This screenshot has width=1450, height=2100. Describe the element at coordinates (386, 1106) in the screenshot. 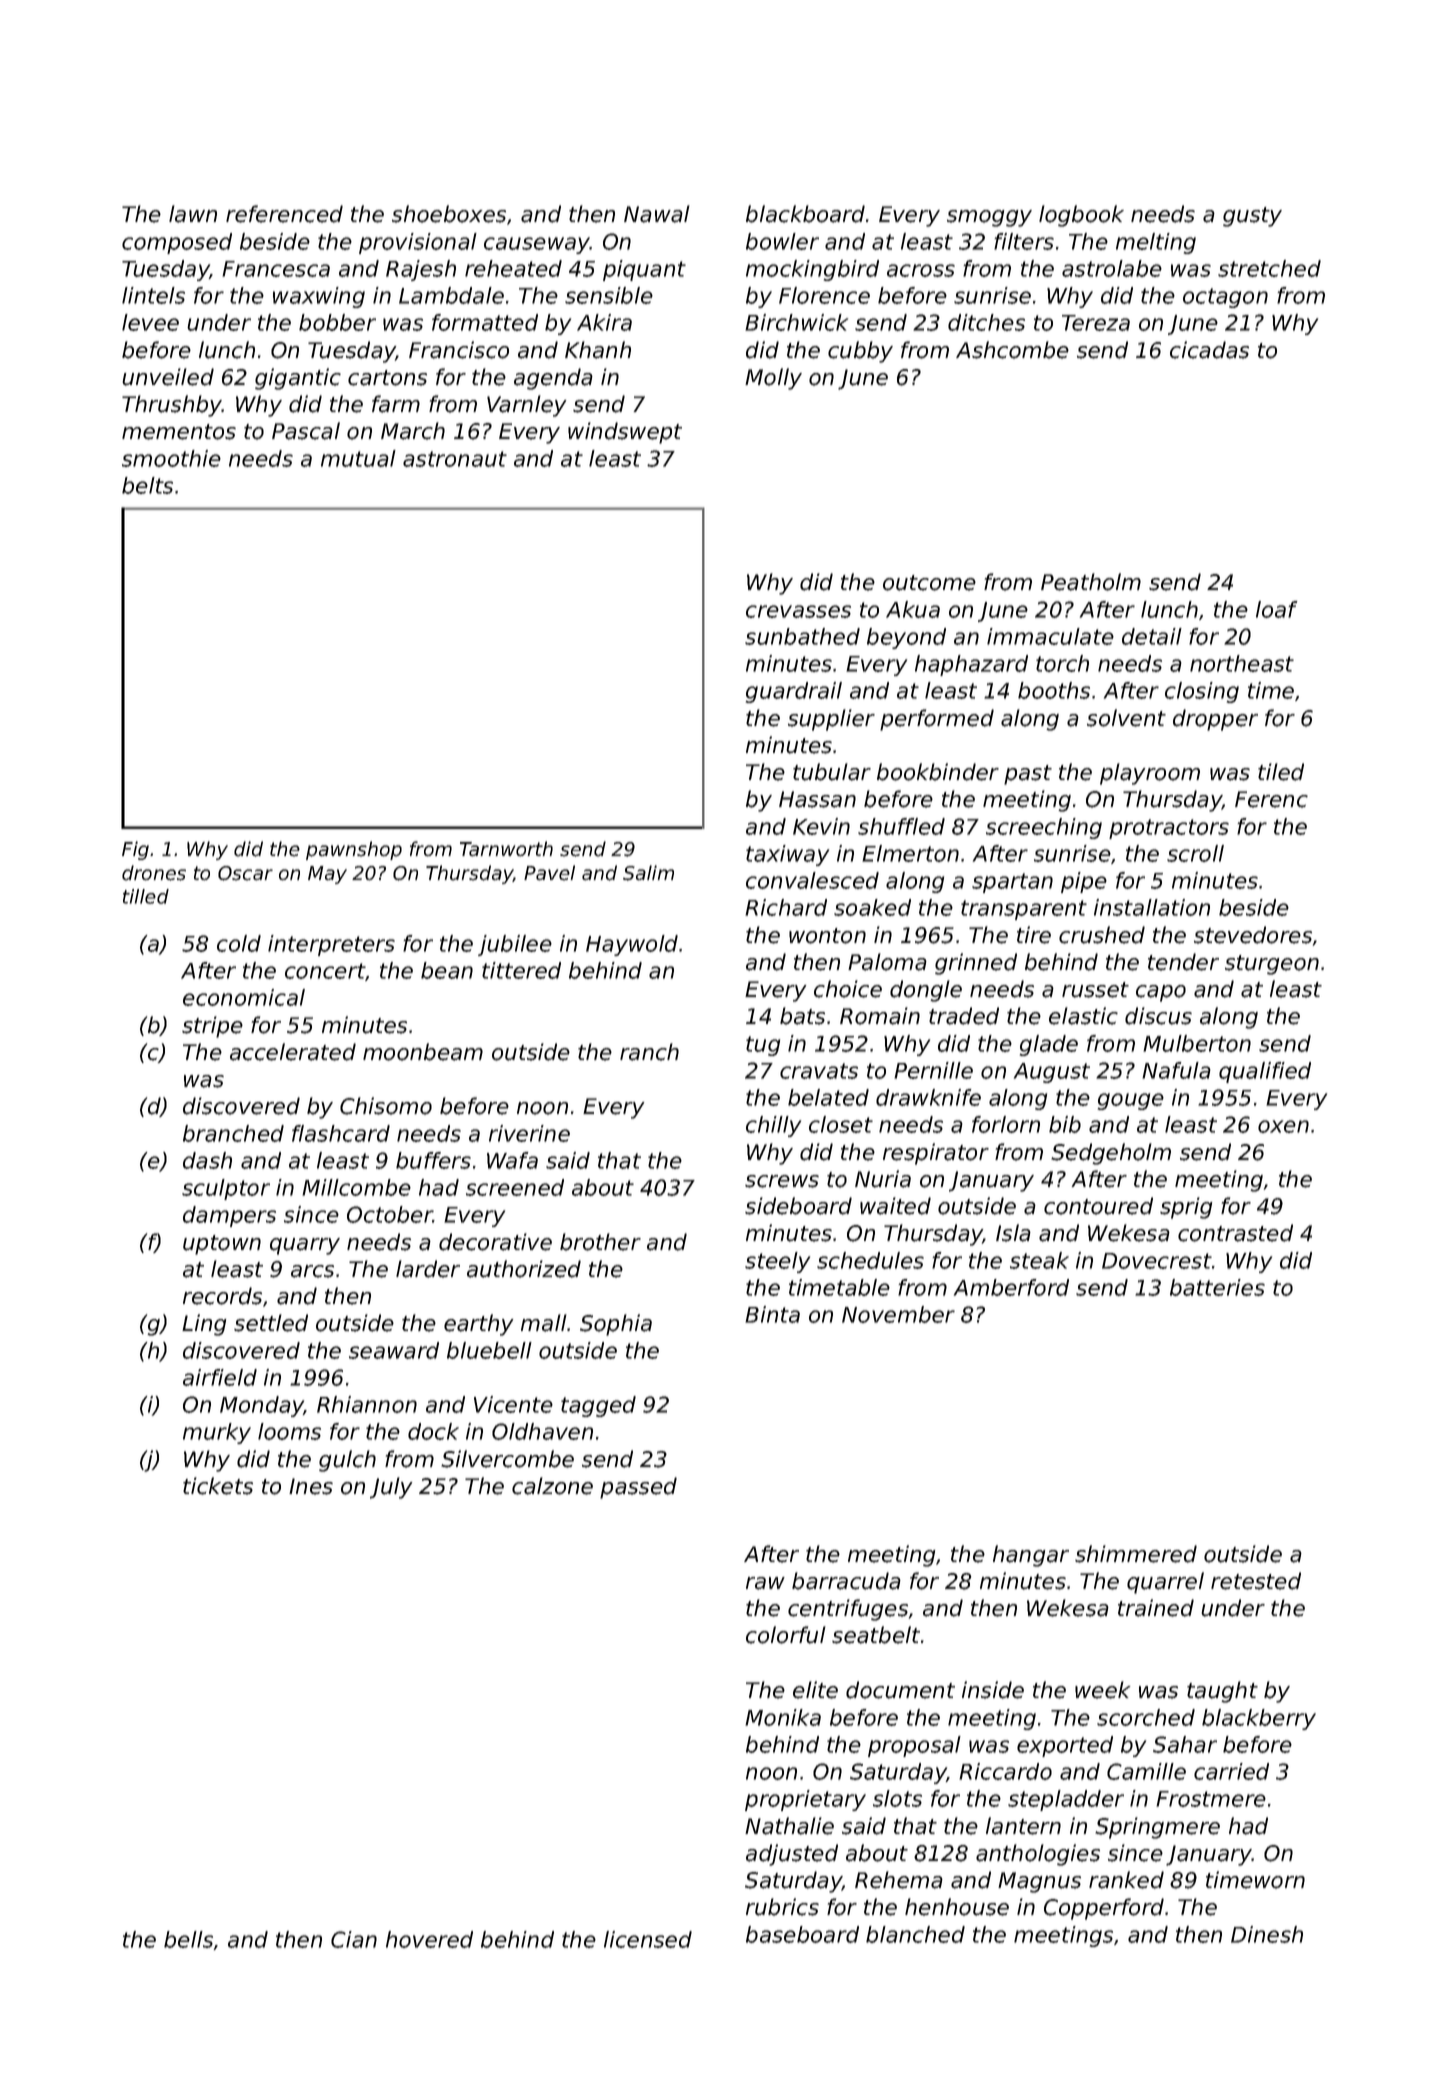

I see `Chisomo` at that location.
